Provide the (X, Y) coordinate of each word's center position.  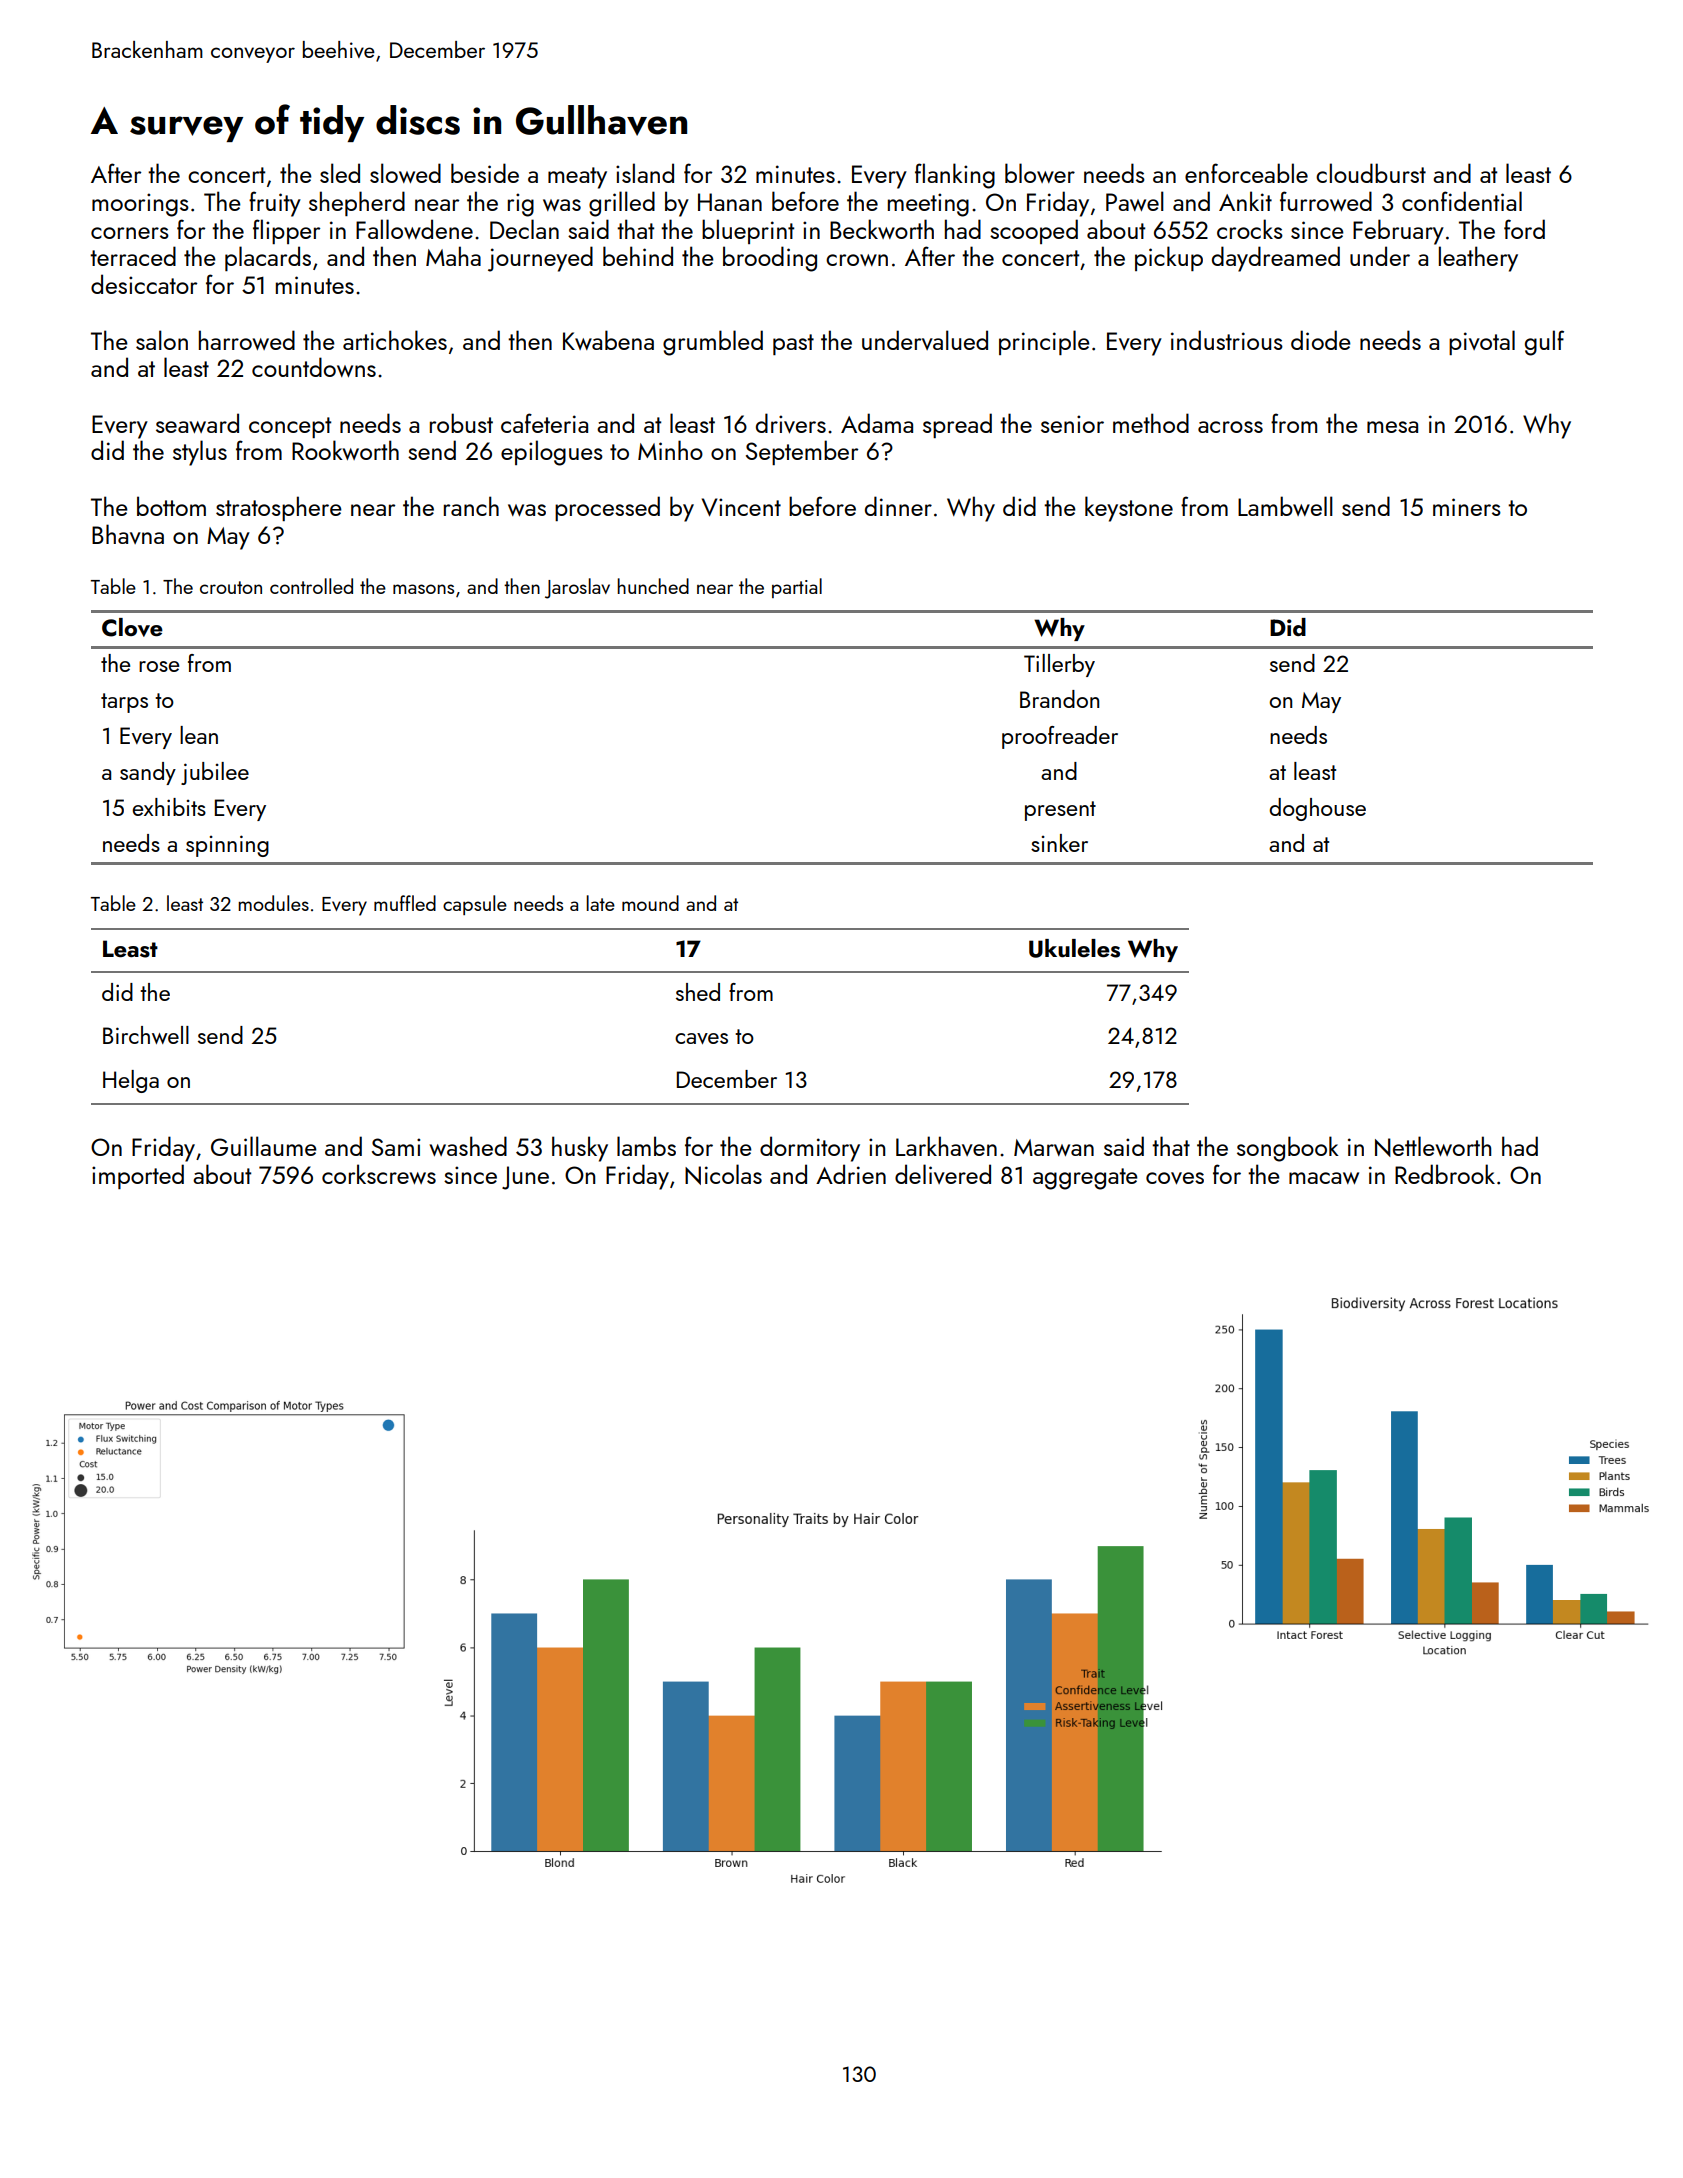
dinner (898, 506)
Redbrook (1445, 1174)
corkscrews (379, 1174)
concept (290, 427)
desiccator (144, 284)
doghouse (1317, 809)
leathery (1478, 259)
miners (1467, 507)
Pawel (1135, 201)
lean (199, 735)
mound (650, 903)
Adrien (851, 1174)
